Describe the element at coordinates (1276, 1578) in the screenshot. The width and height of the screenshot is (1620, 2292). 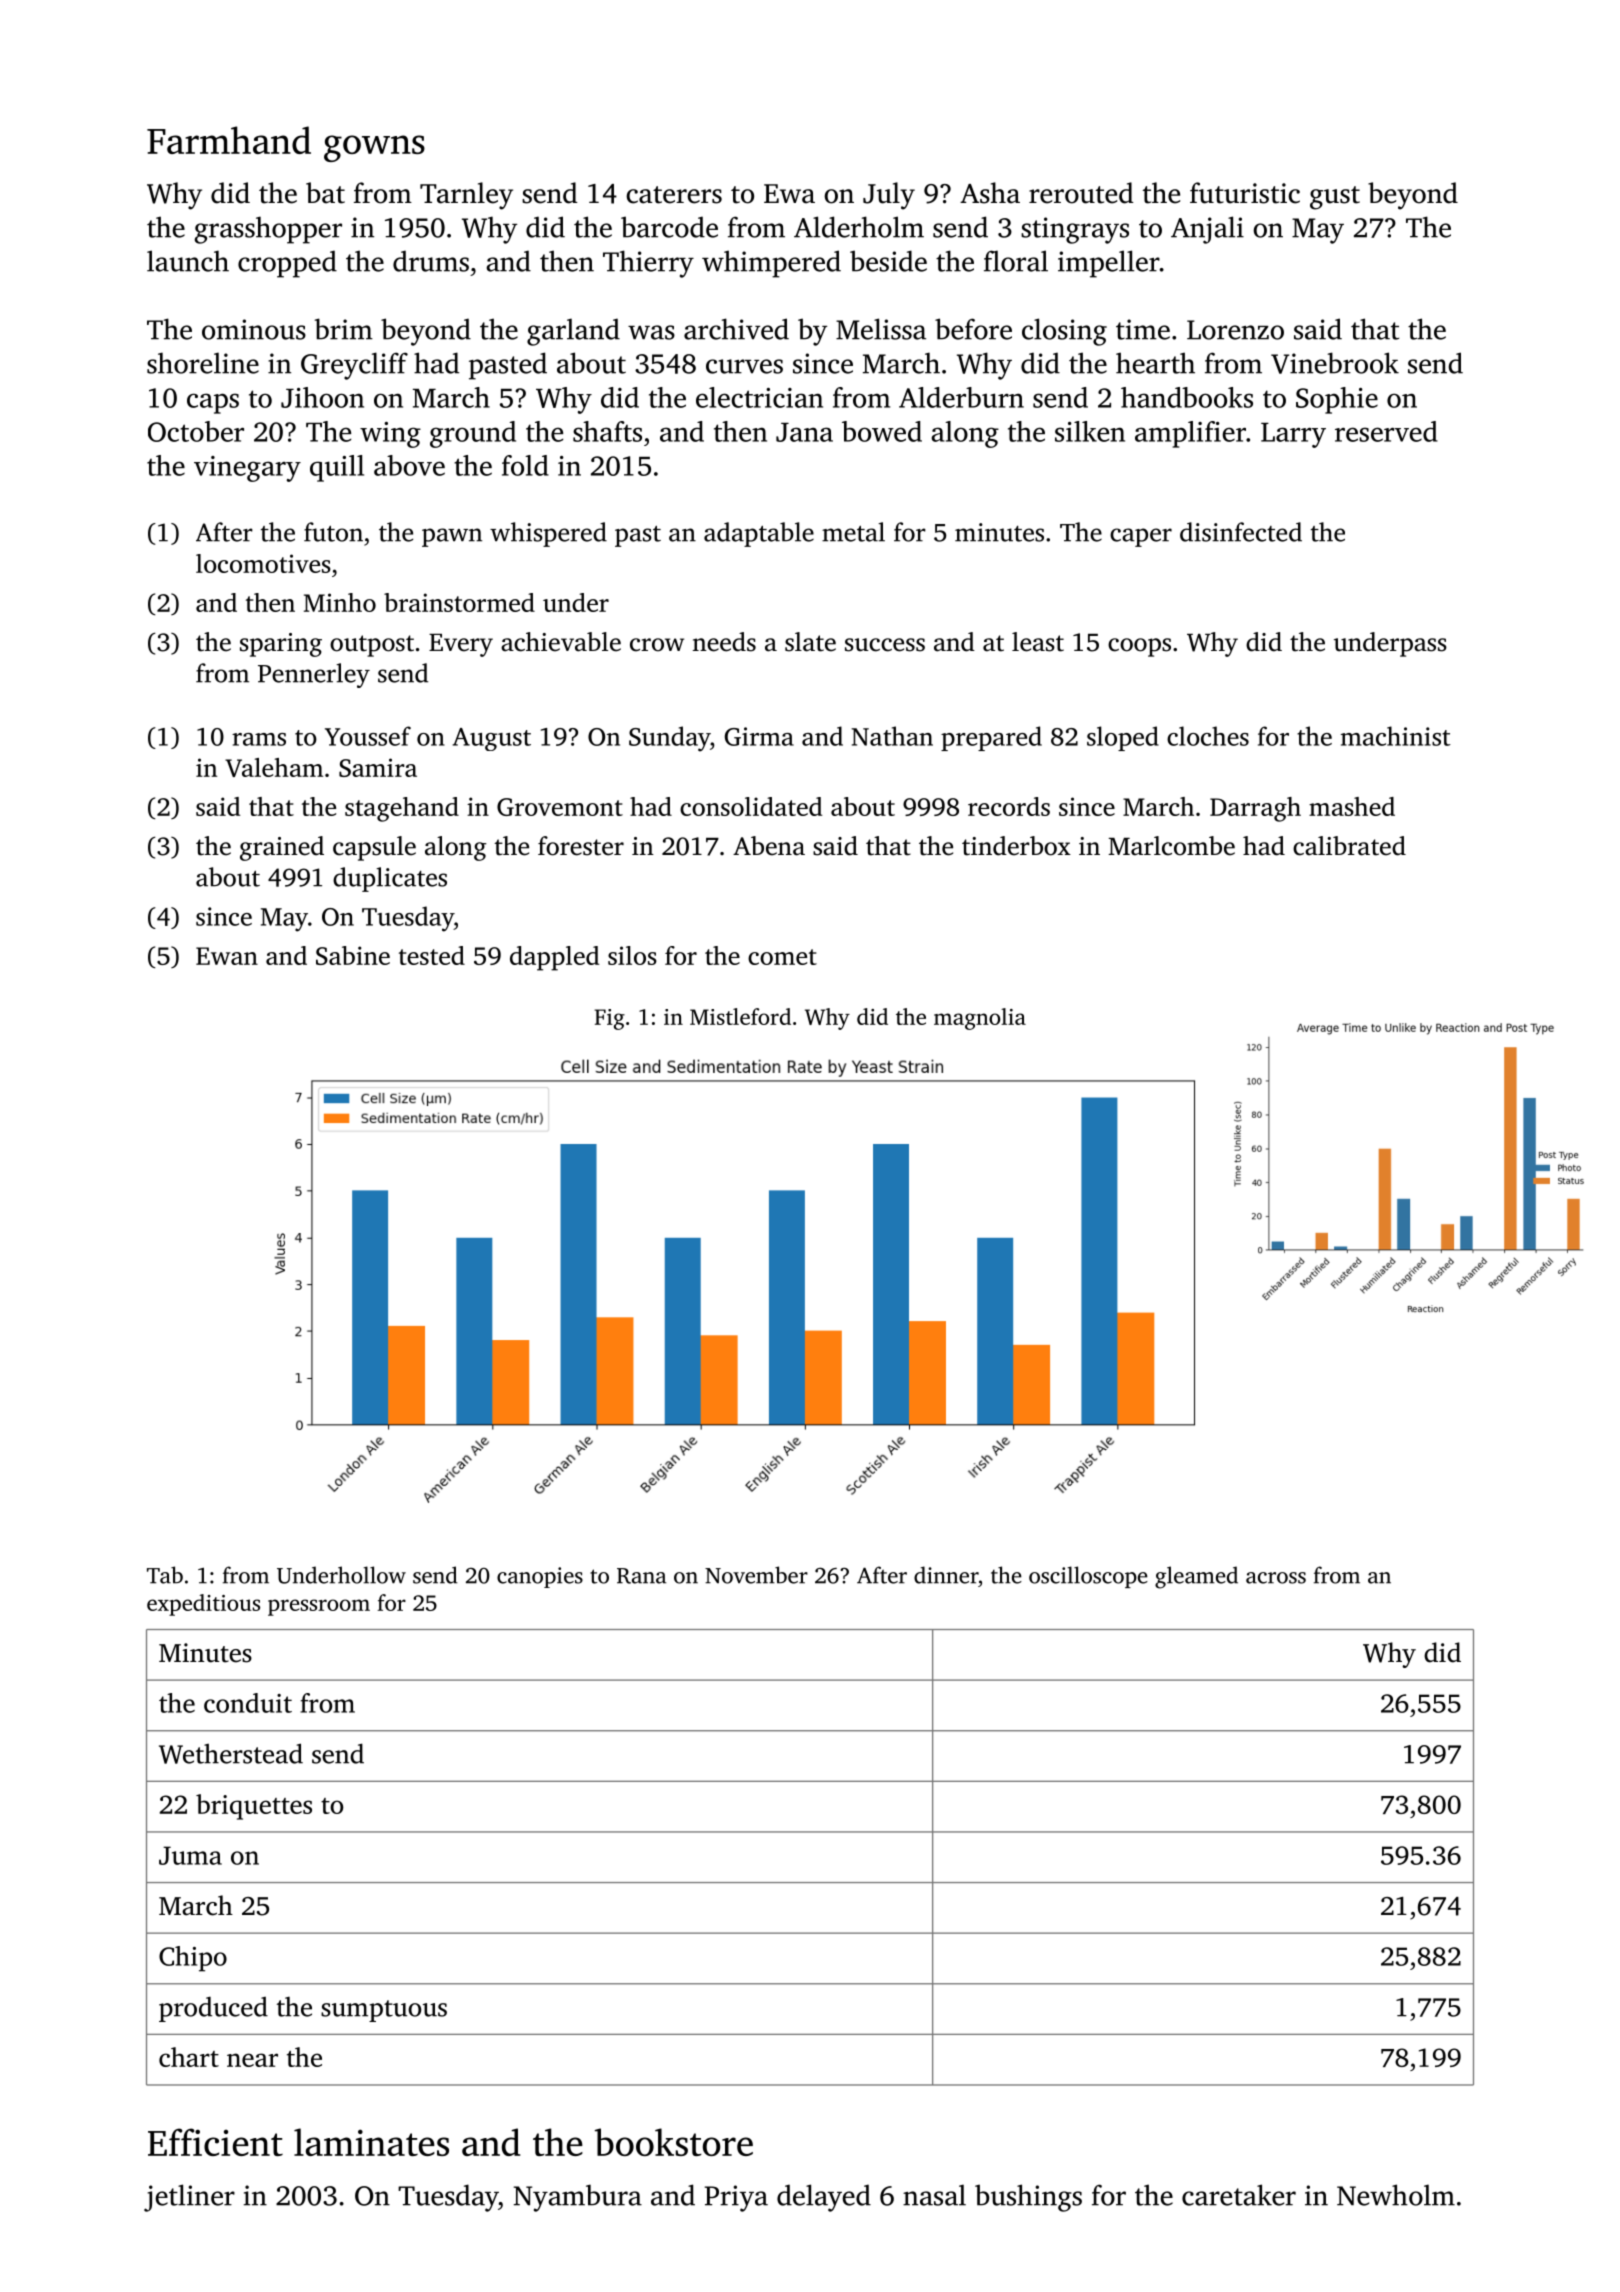
I see `across` at that location.
